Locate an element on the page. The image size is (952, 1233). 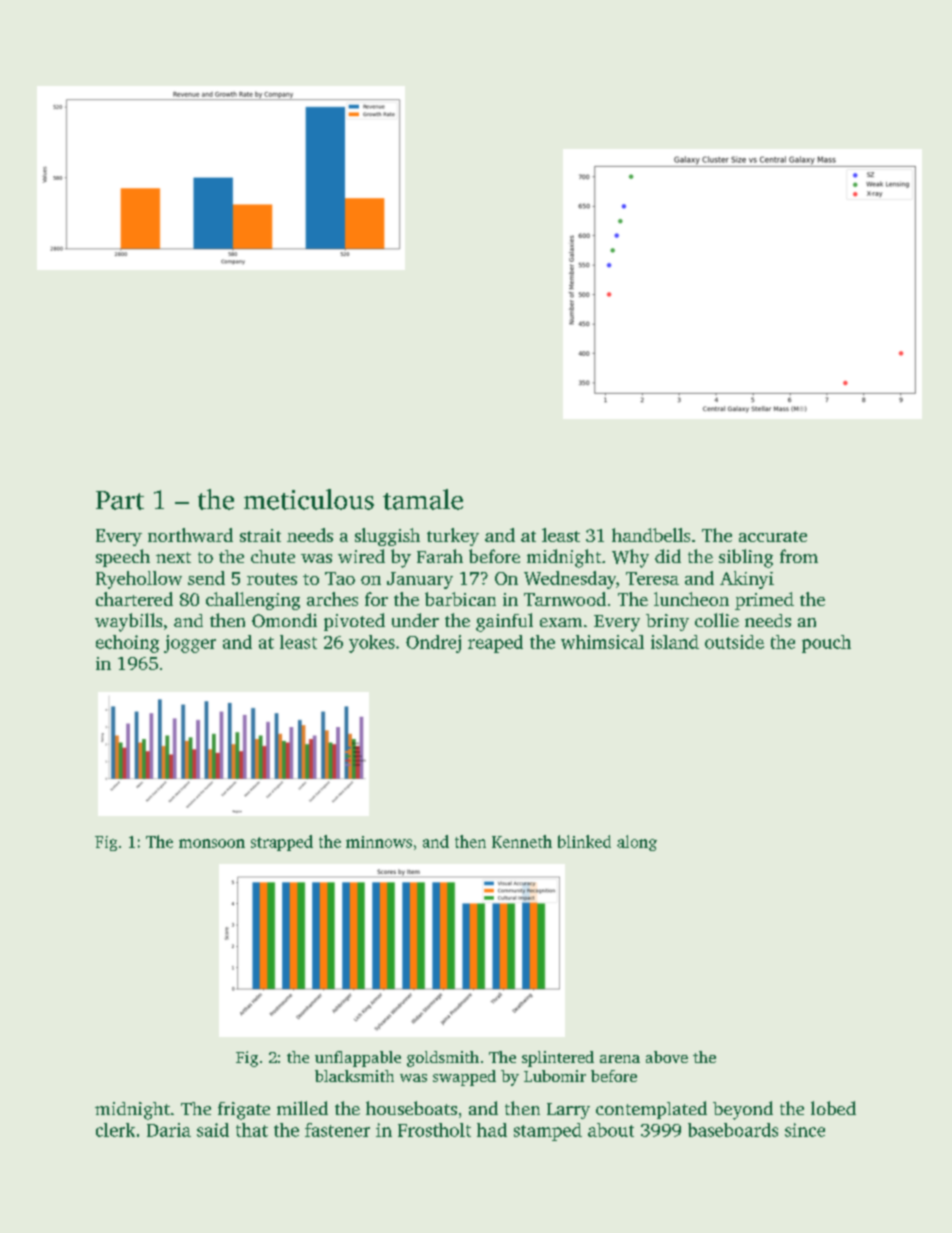
strait is located at coordinates (260, 535).
